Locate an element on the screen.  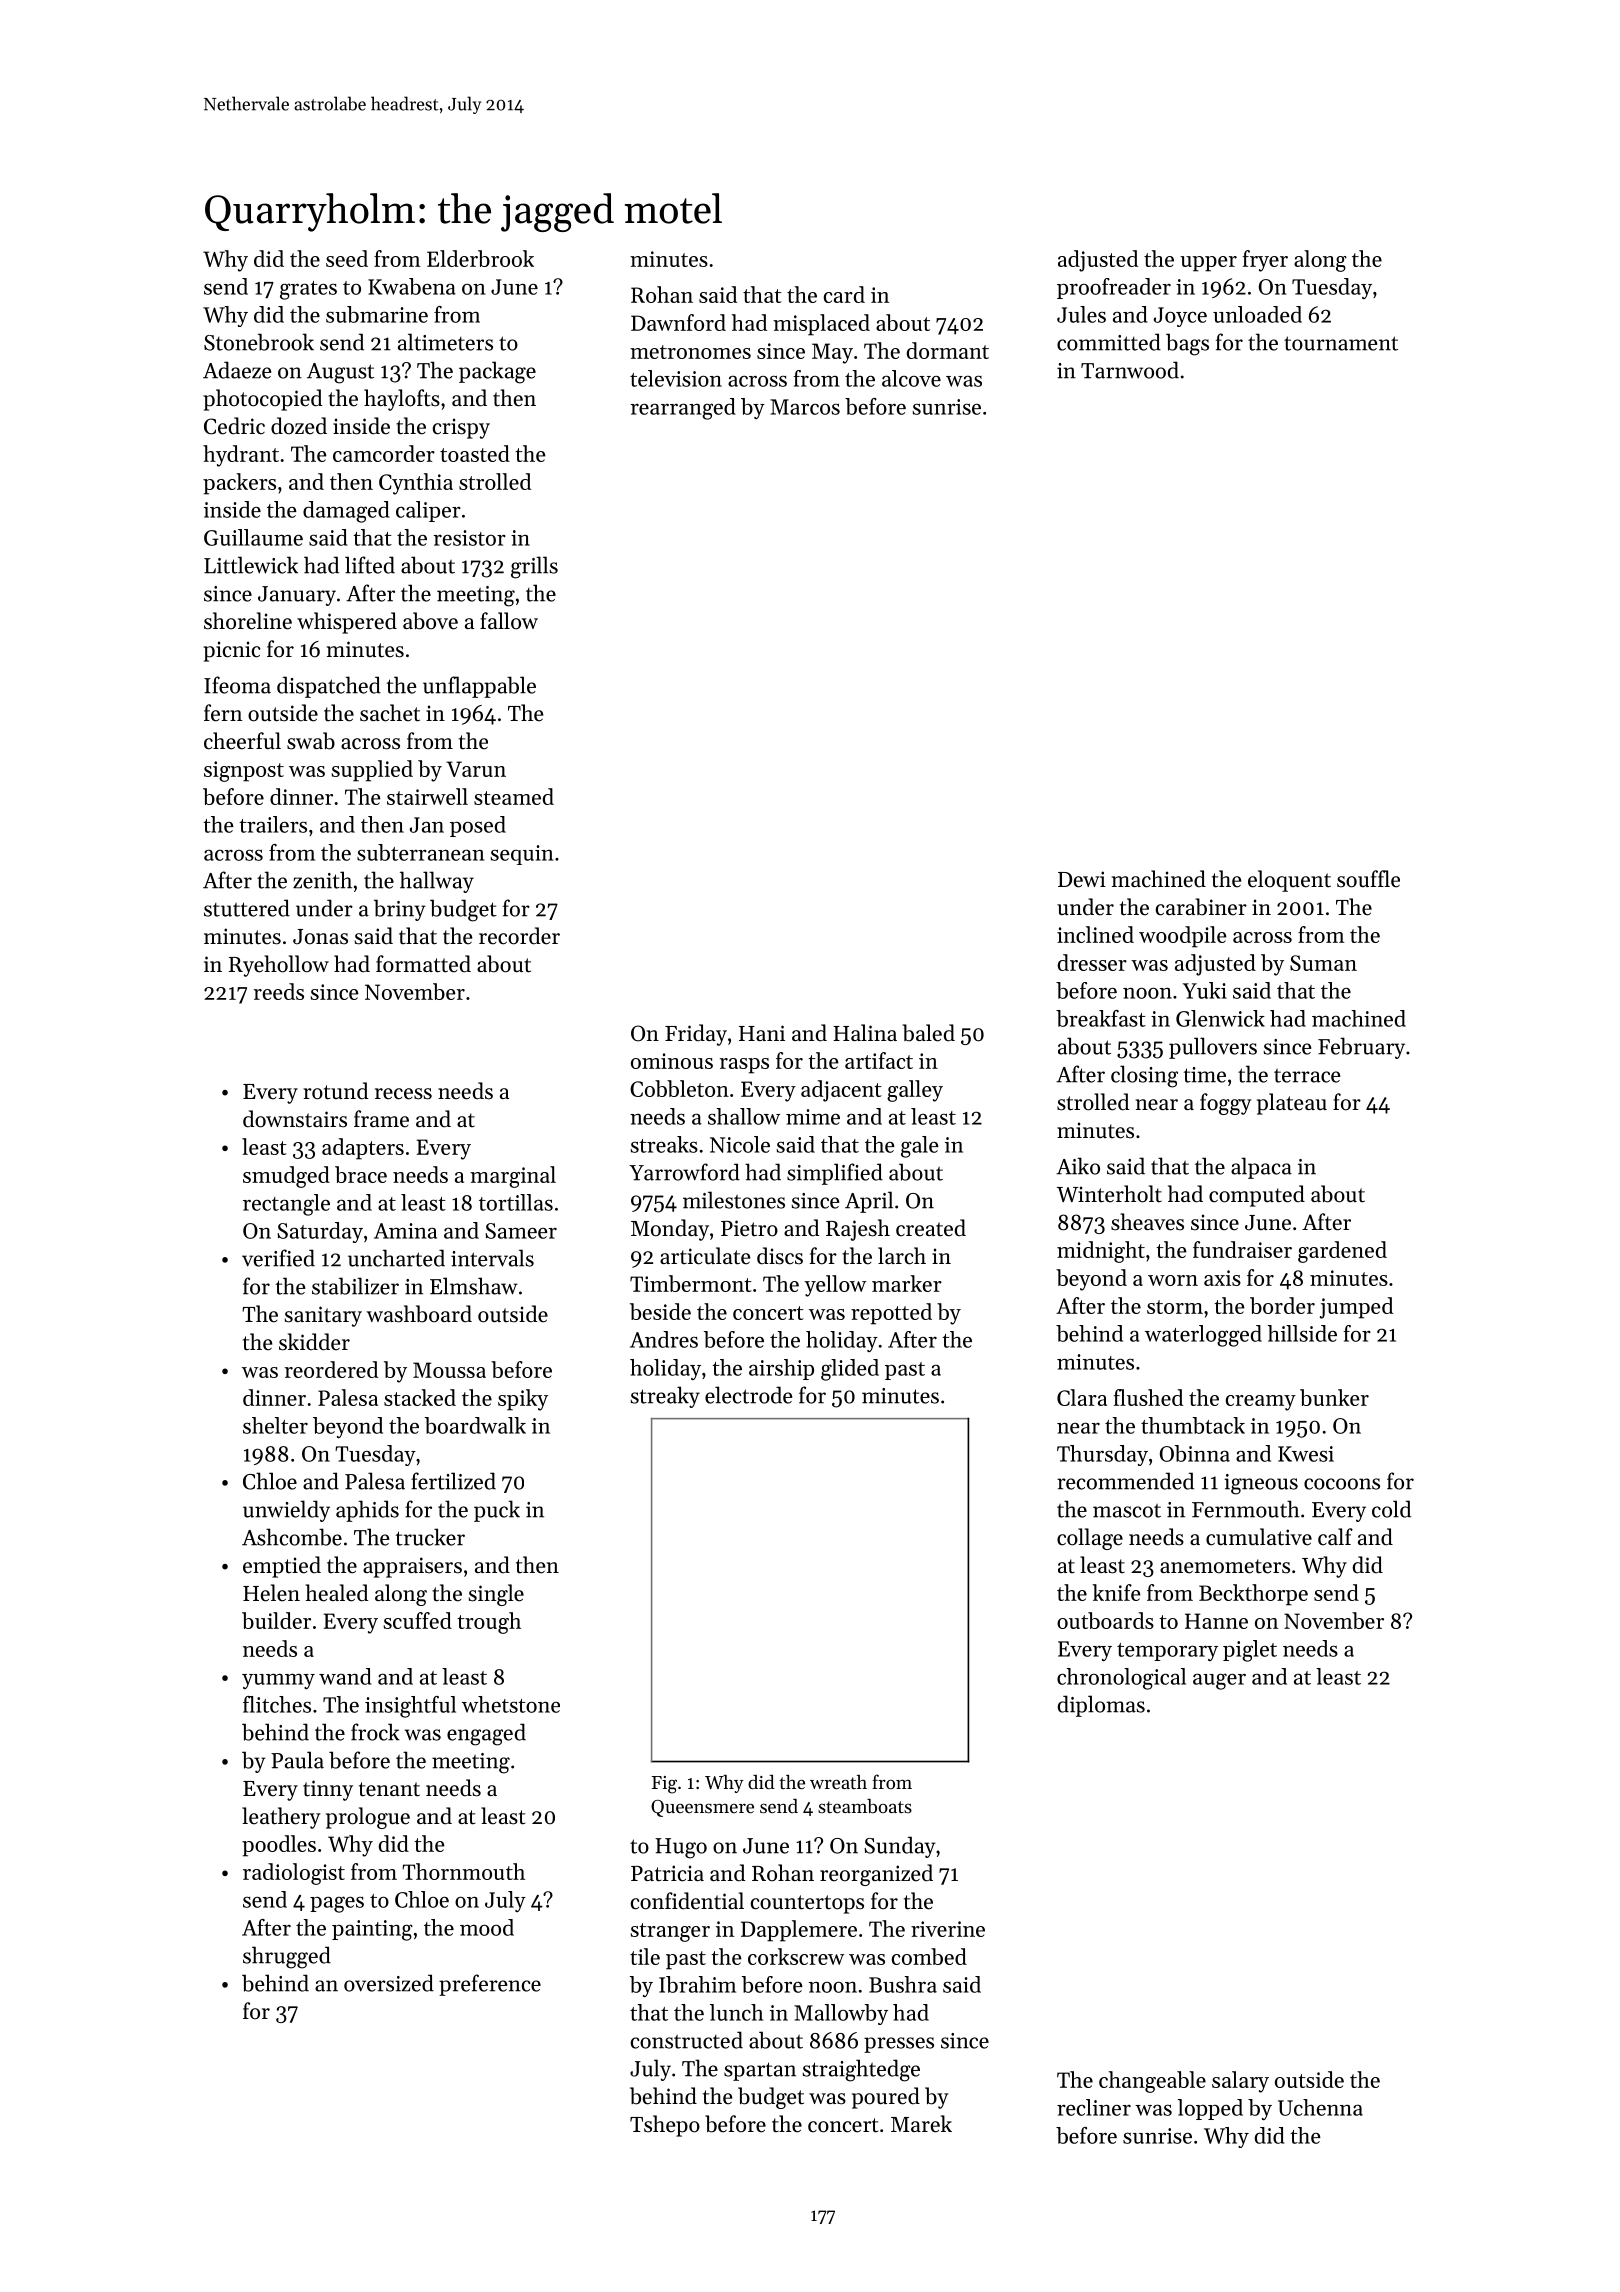
lunch is located at coordinates (736, 2012).
